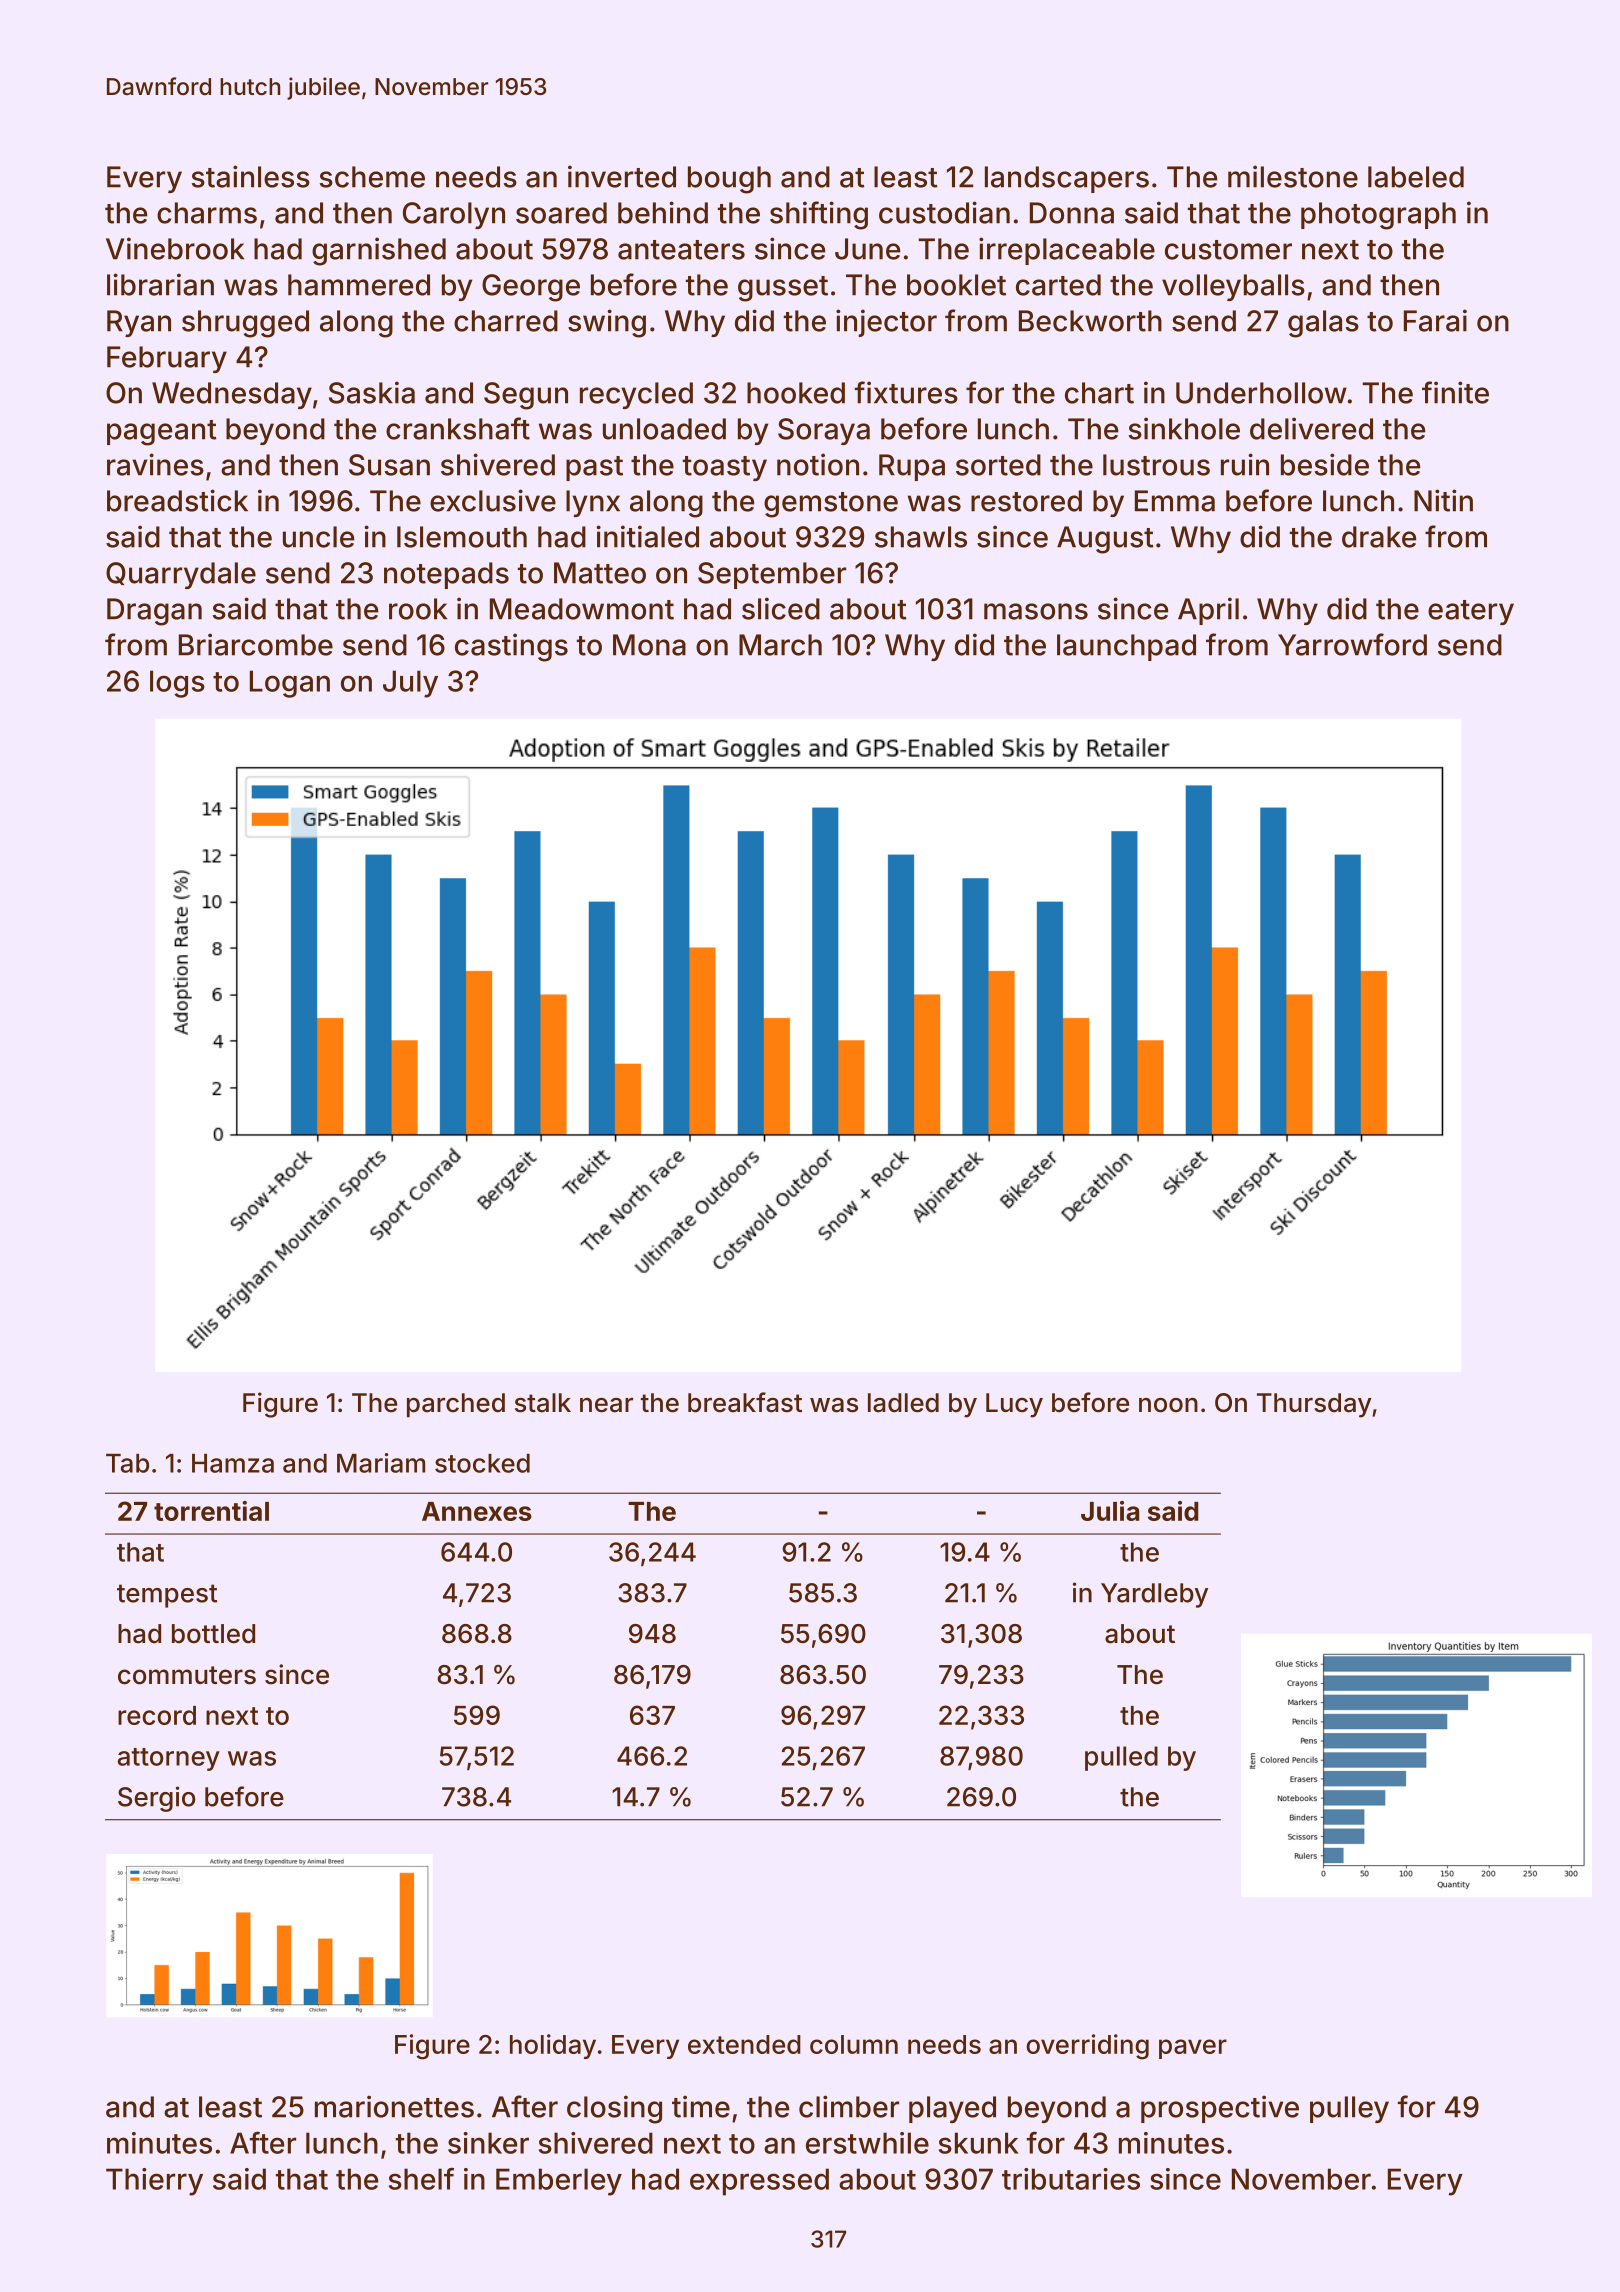 The image size is (1620, 2292). What do you see at coordinates (154, 2182) in the screenshot?
I see `Thierry` at bounding box center [154, 2182].
